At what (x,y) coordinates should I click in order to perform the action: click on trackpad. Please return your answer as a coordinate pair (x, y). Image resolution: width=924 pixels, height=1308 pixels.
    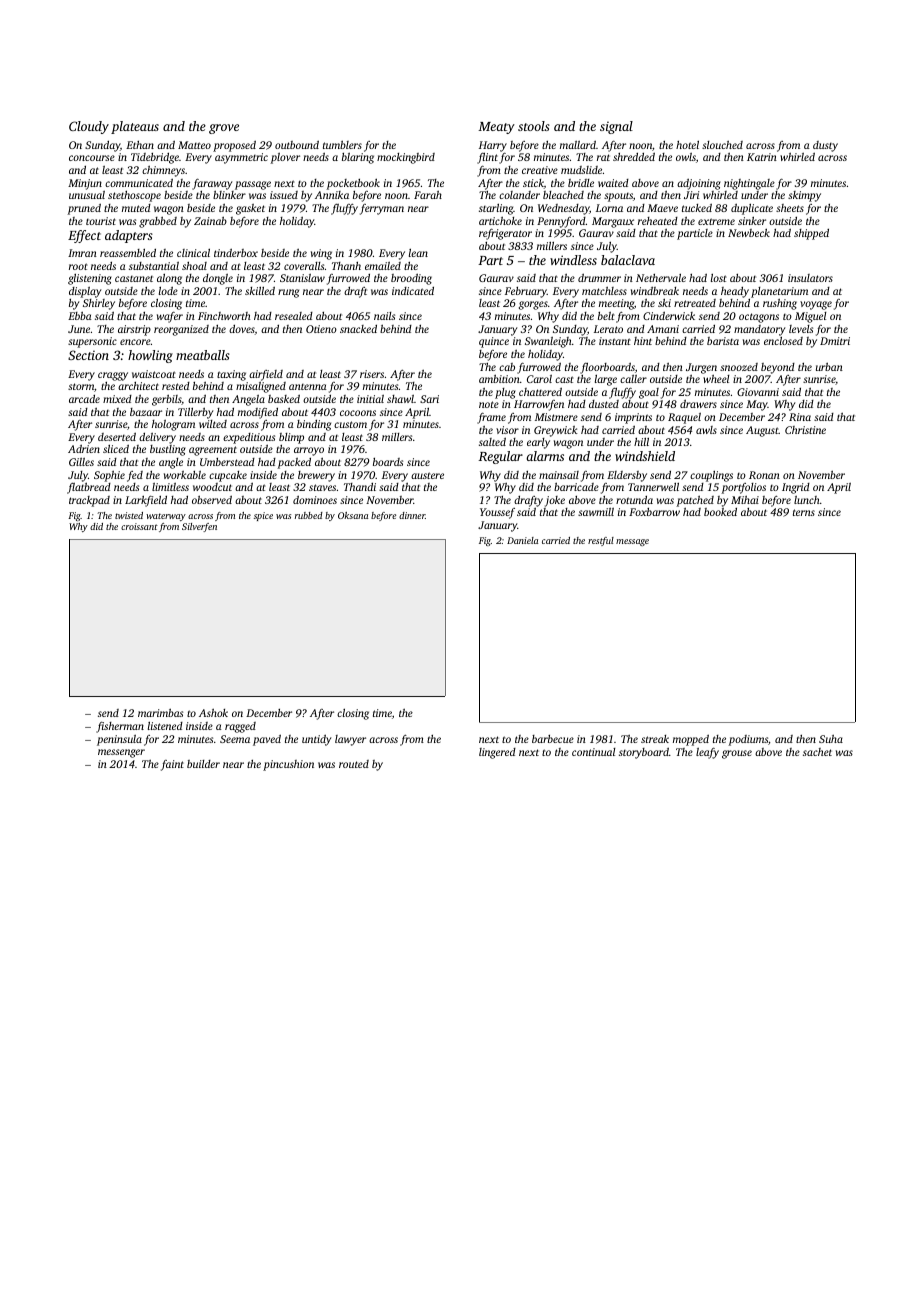
    Looking at the image, I should click on (89, 501).
